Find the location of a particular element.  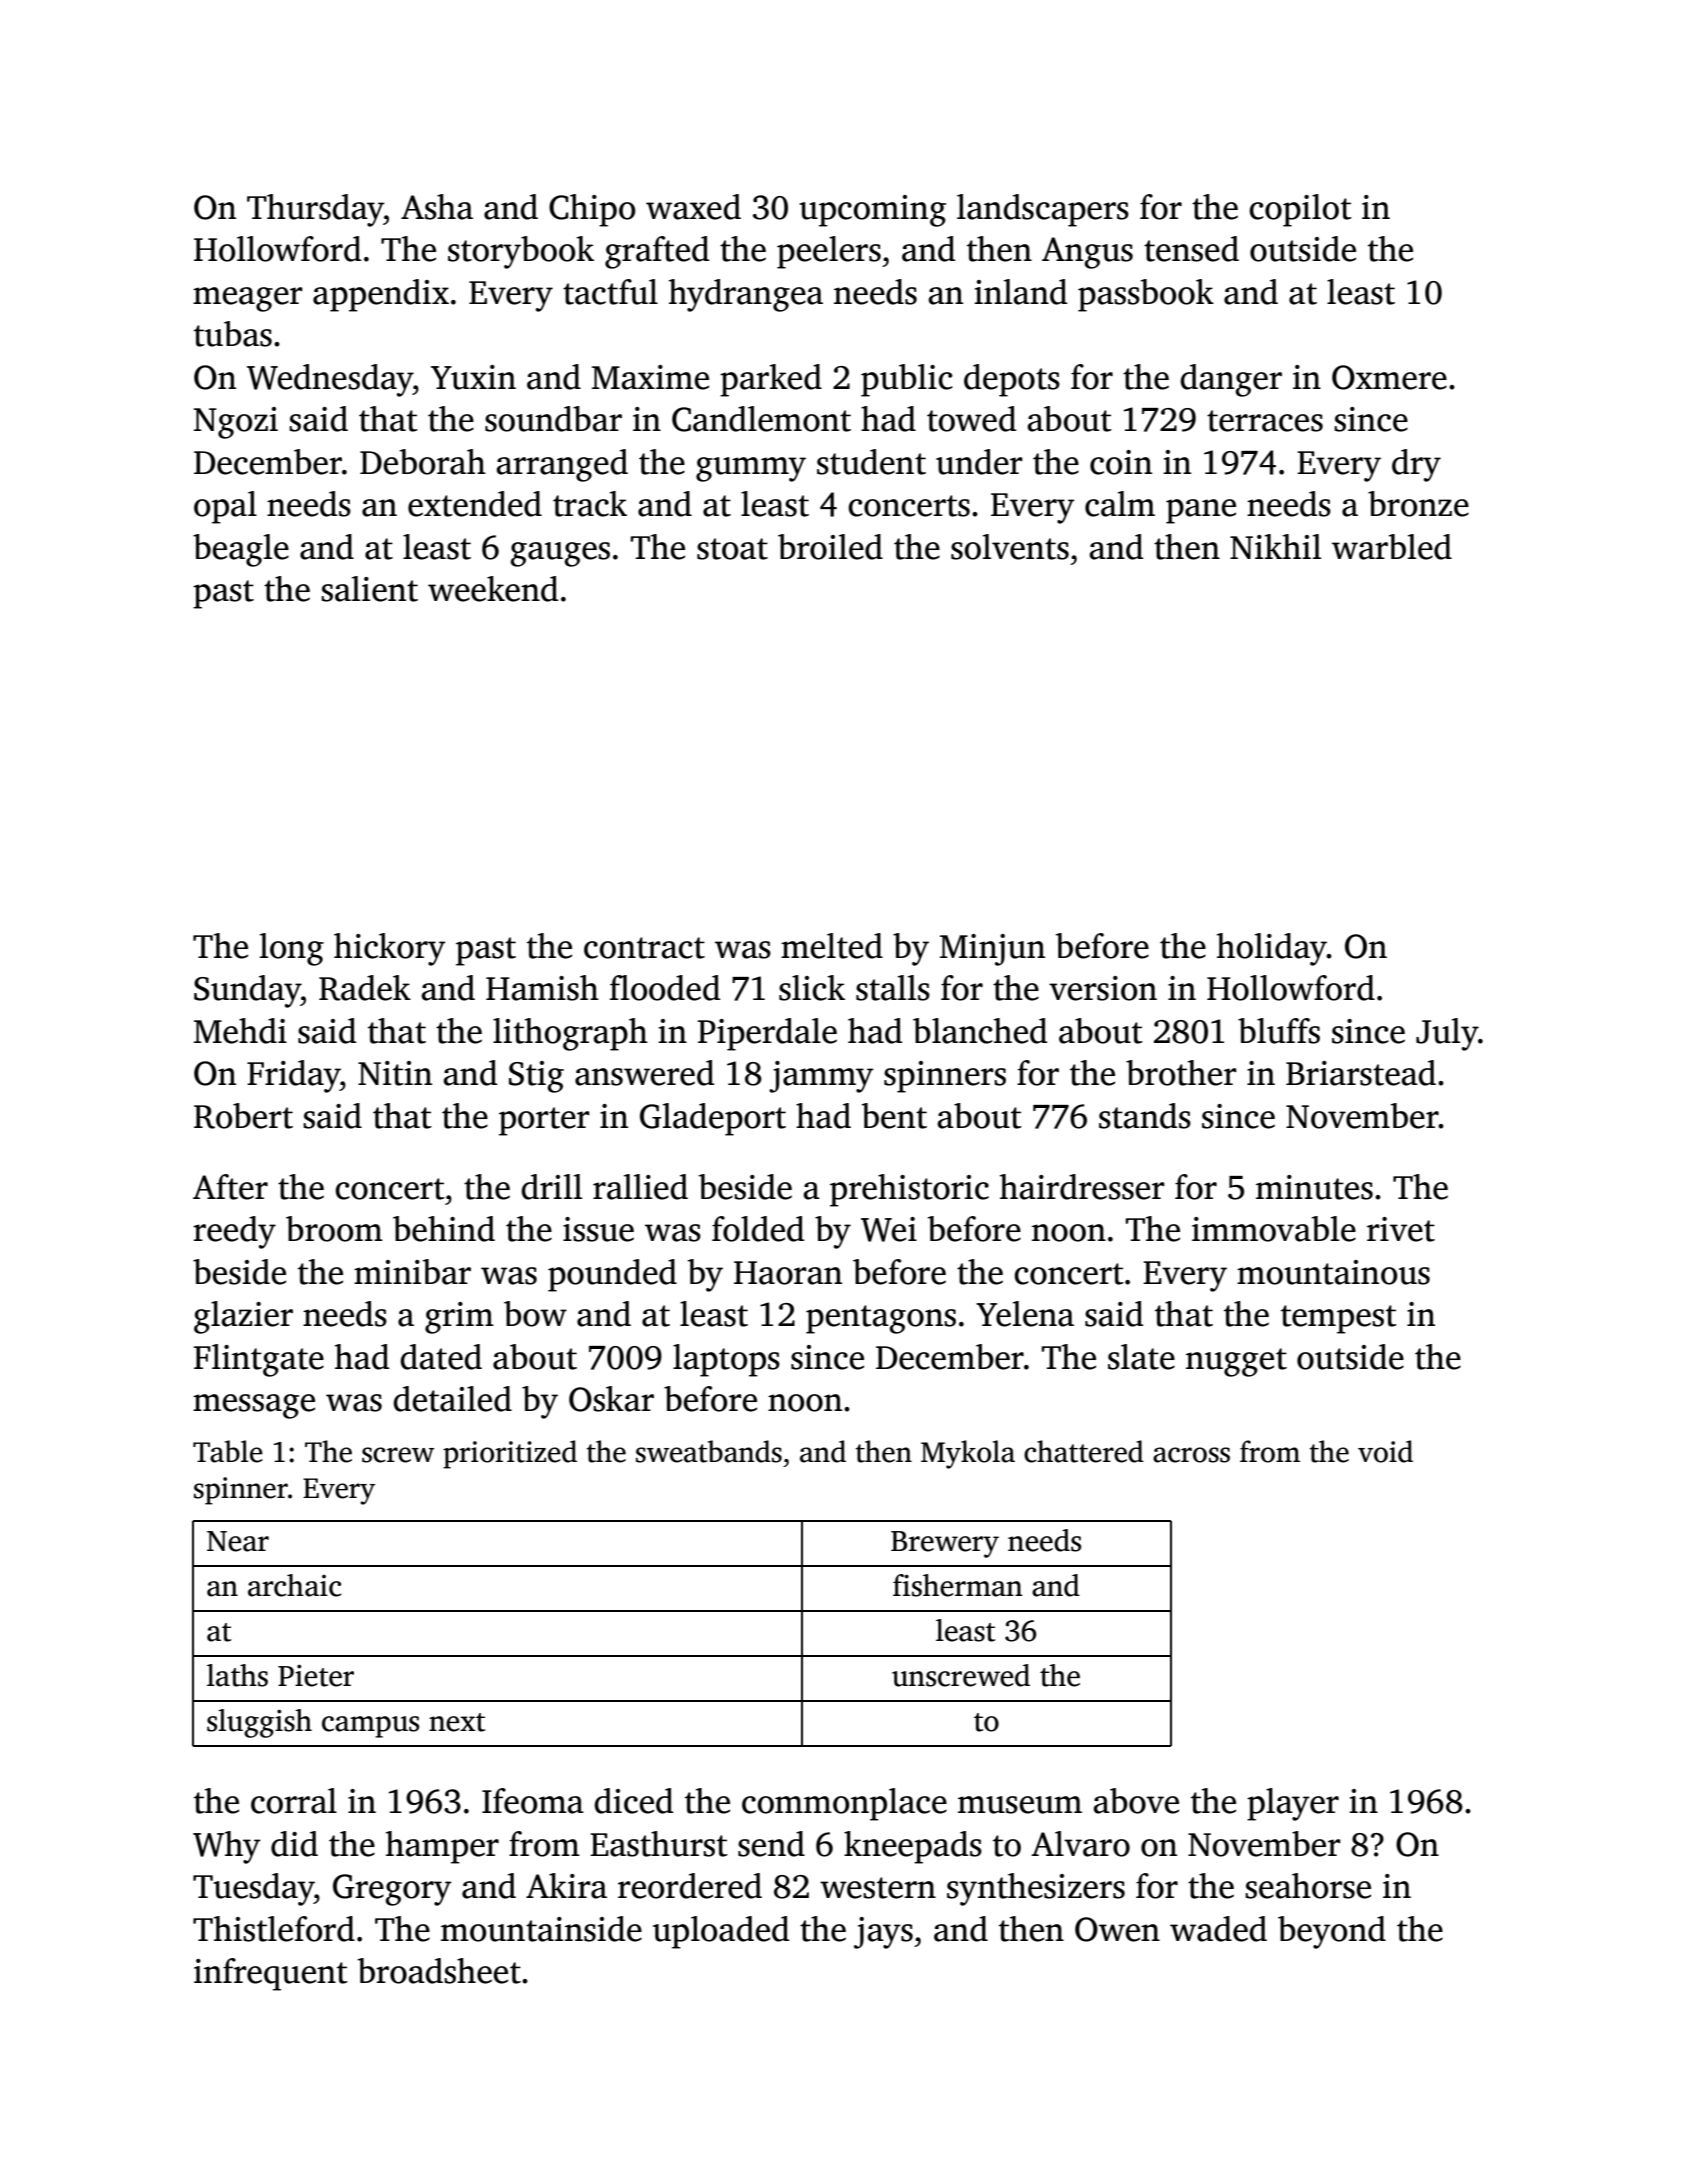

hickory is located at coordinates (390, 949).
